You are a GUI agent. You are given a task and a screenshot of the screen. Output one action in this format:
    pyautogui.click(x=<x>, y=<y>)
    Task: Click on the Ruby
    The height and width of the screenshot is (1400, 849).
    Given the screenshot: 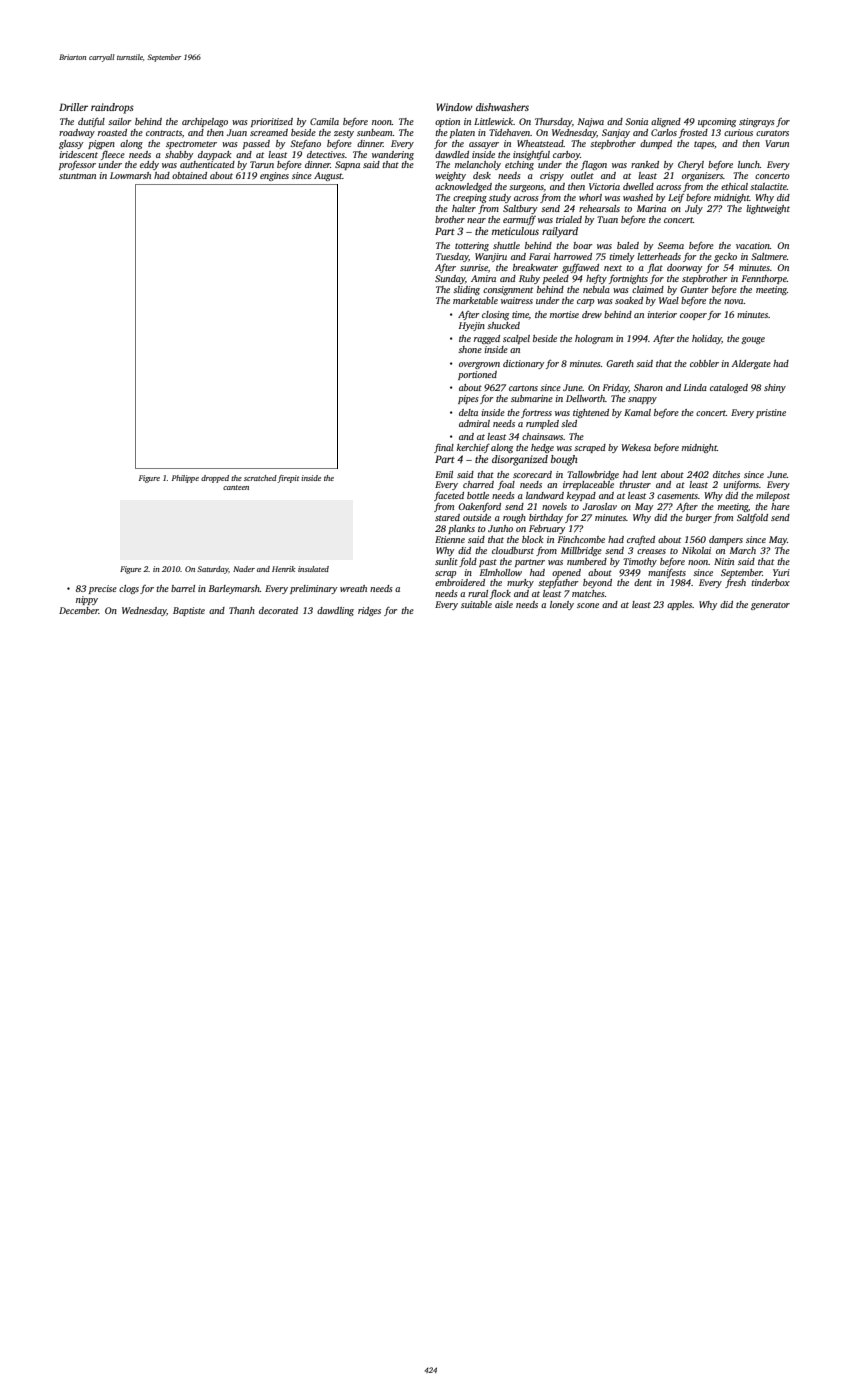 What is the action you would take?
    pyautogui.click(x=529, y=279)
